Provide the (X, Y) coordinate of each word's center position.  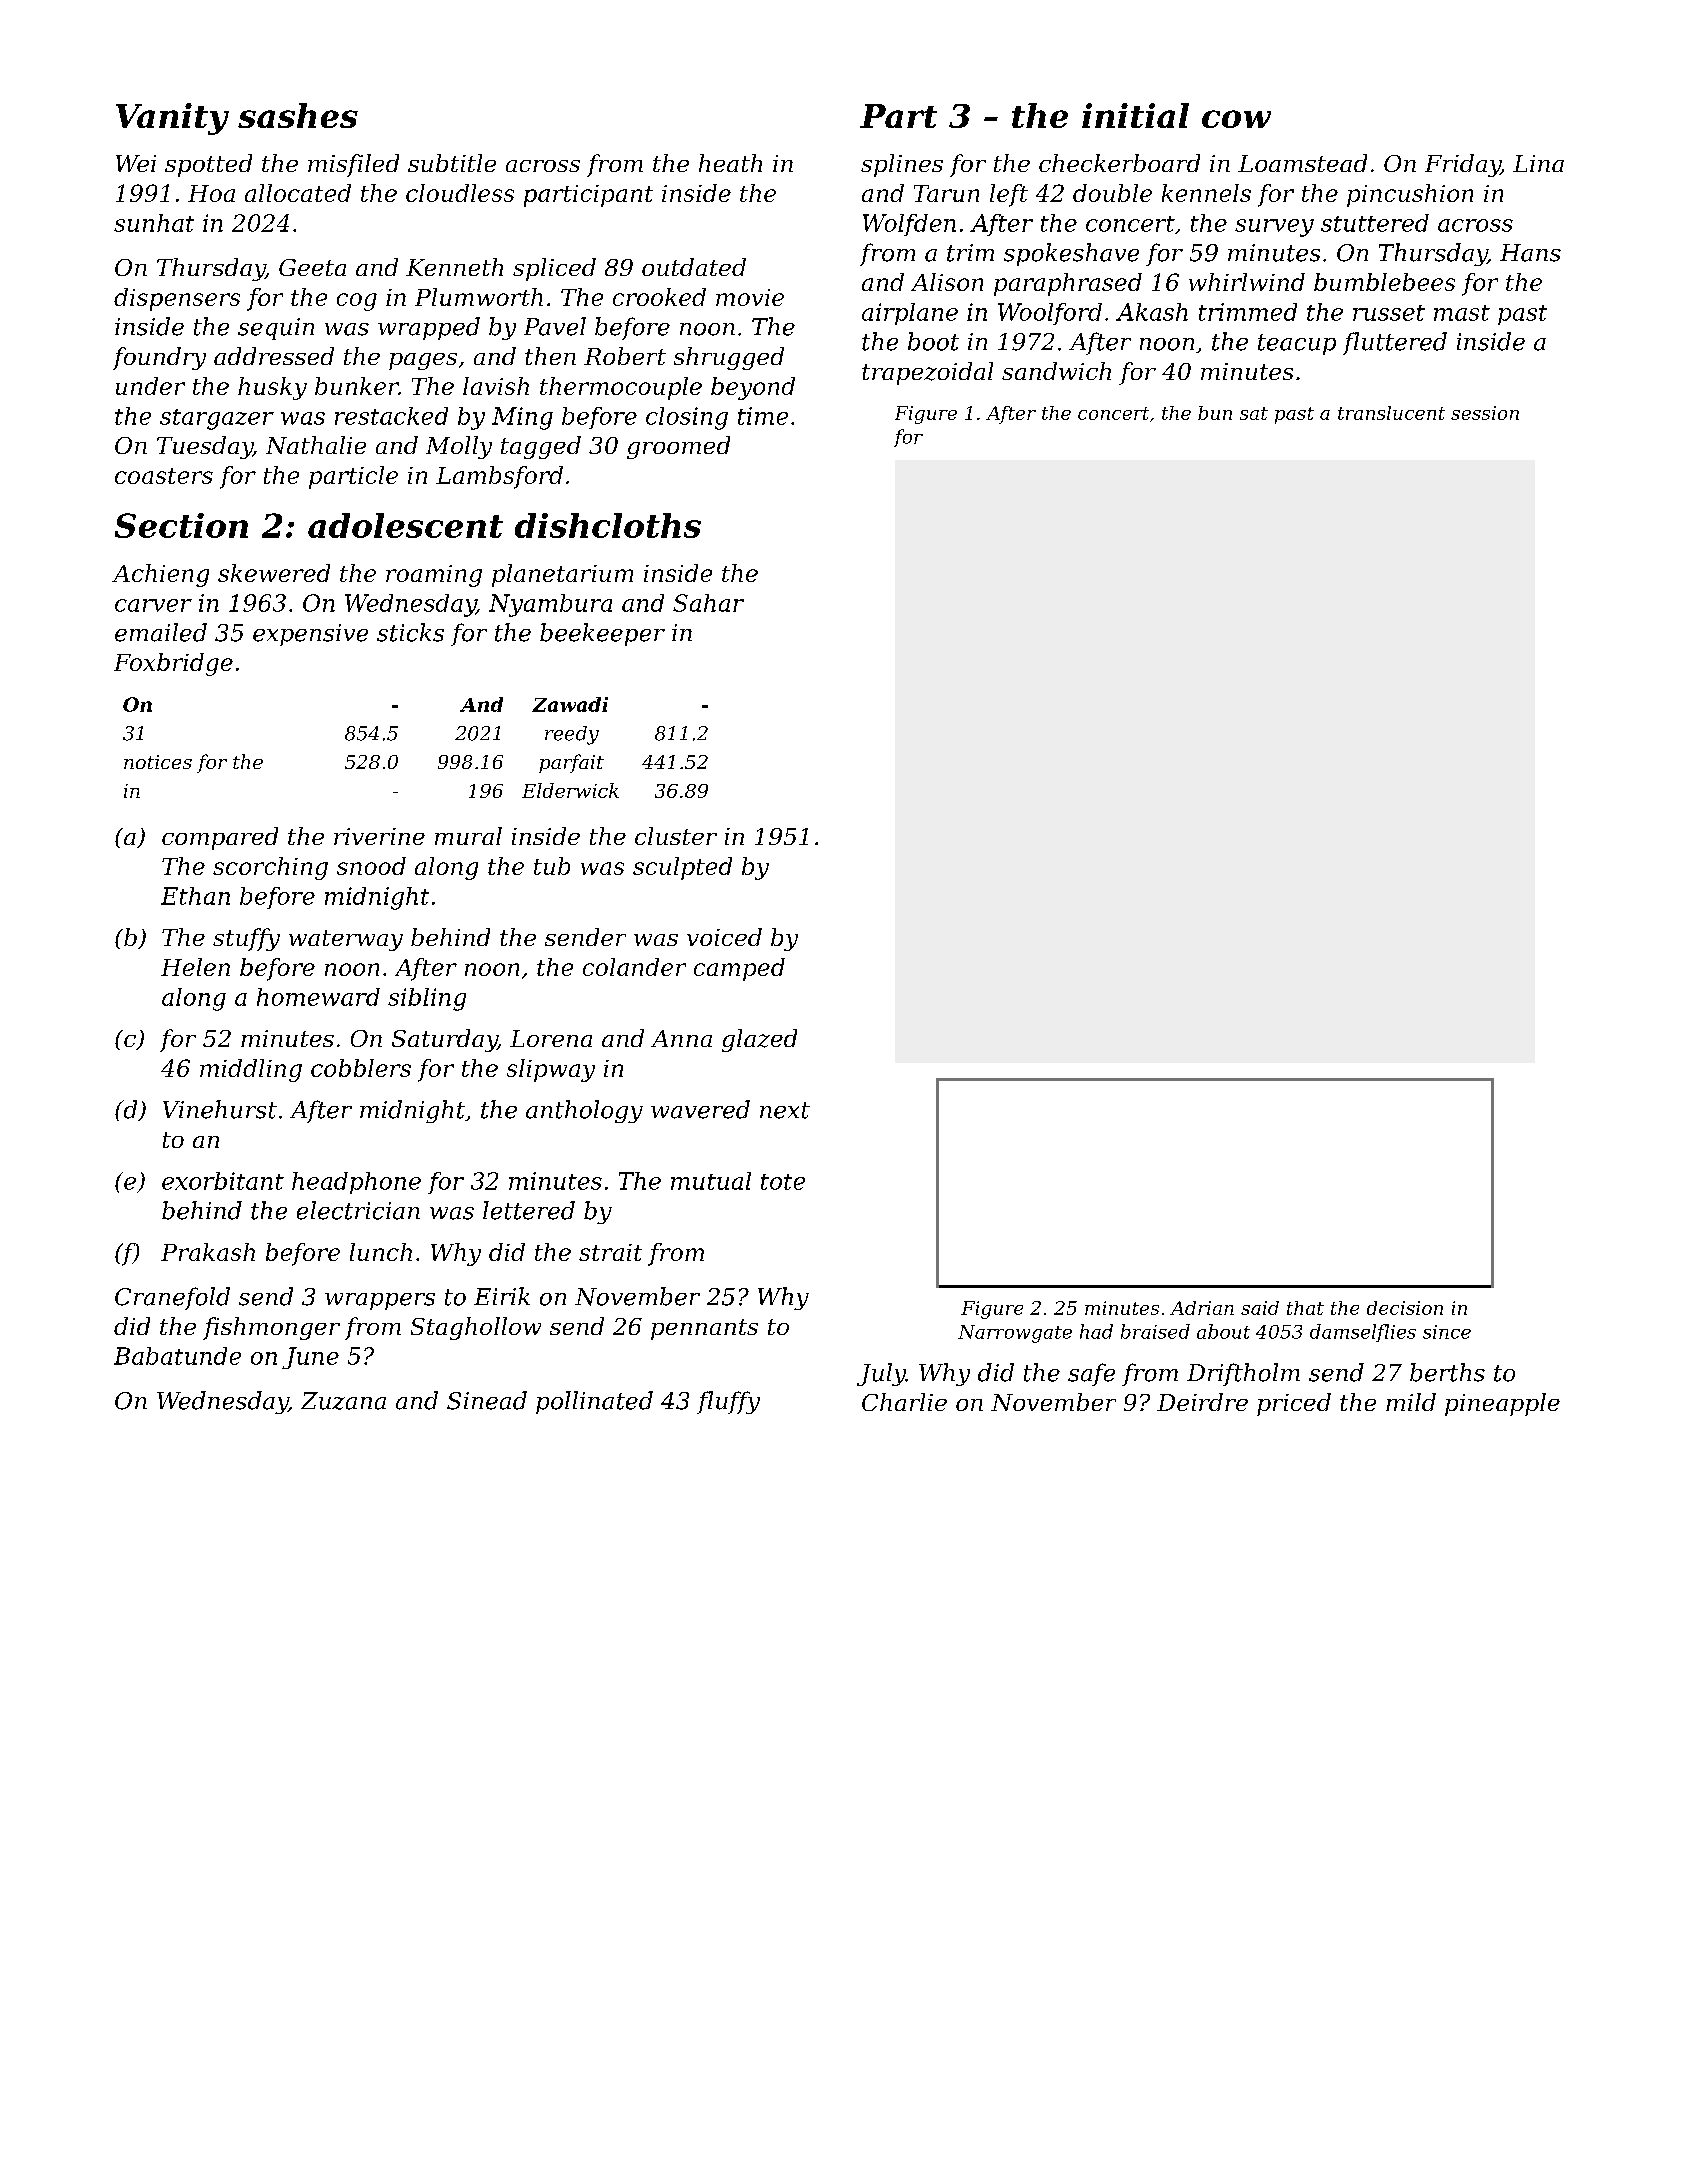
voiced (724, 937)
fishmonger (271, 1328)
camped (739, 969)
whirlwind (1247, 282)
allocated (298, 193)
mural (468, 836)
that (1305, 1308)
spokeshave (1071, 254)
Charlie (904, 1402)
